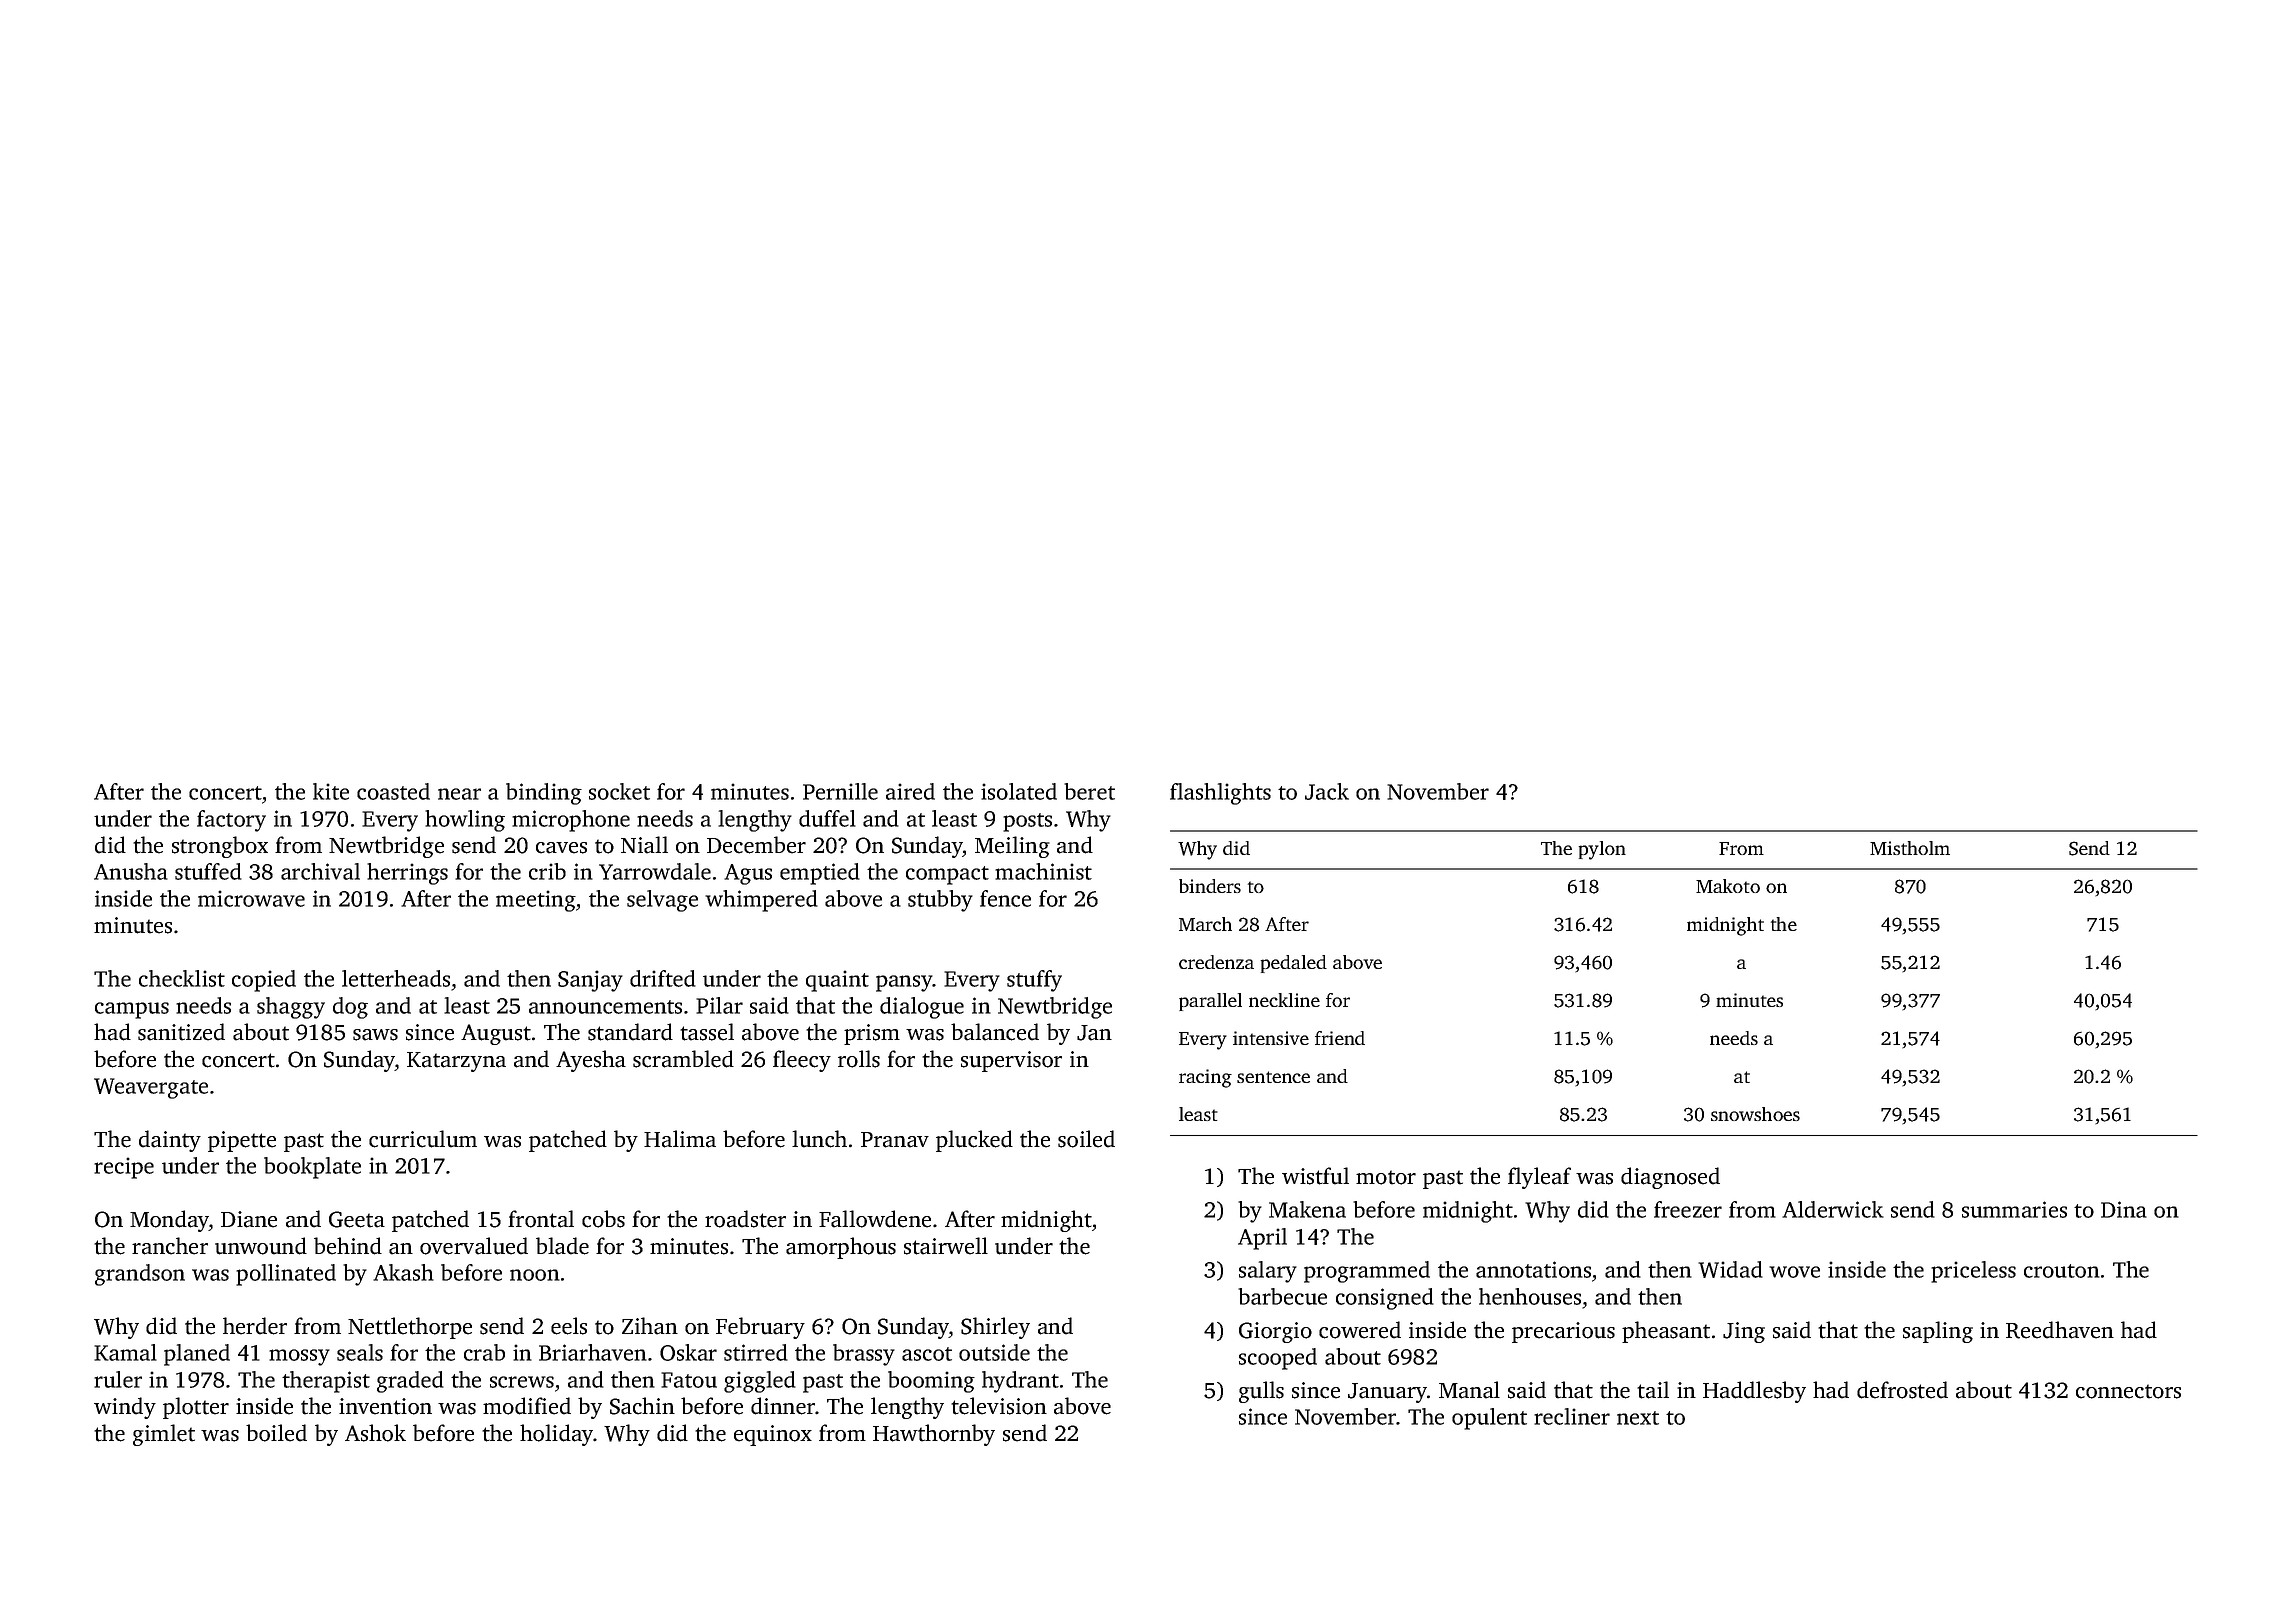  Describe the element at coordinates (1755, 1114) in the document. I see `snowshoes` at that location.
